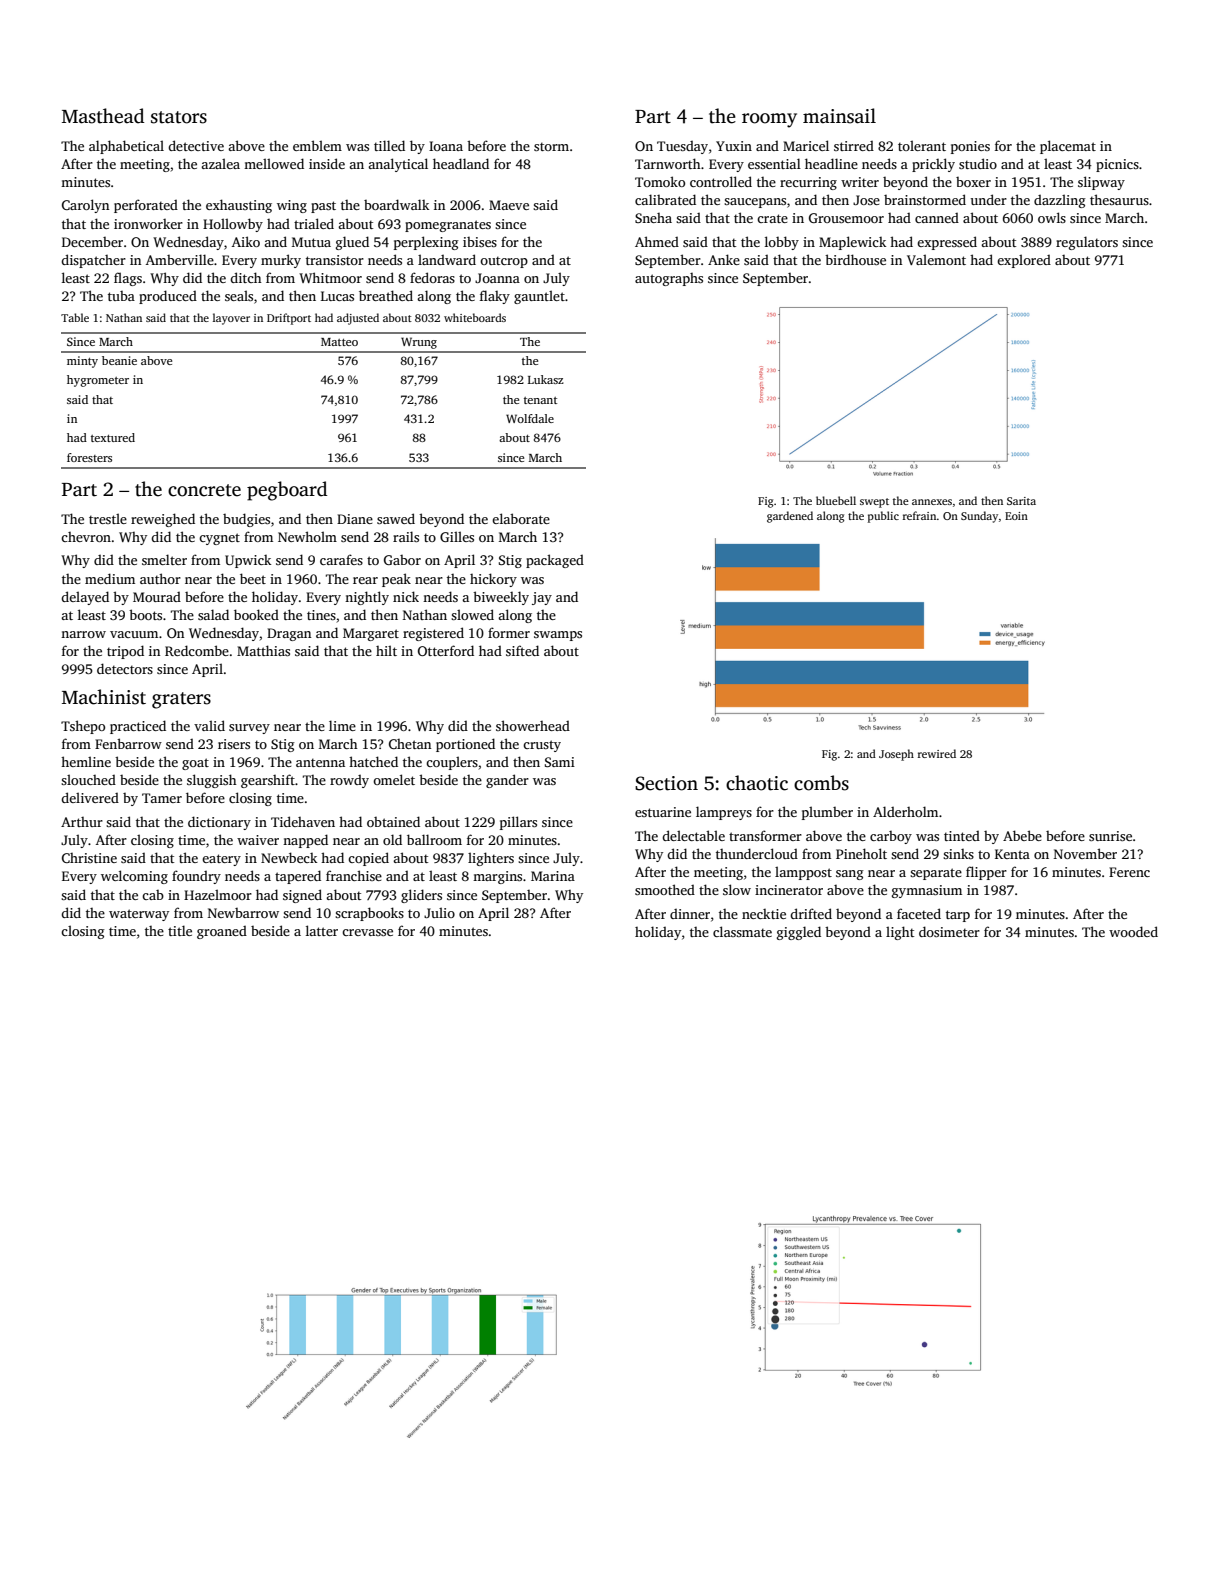  What do you see at coordinates (920, 515) in the screenshot?
I see `refrain` at bounding box center [920, 515].
